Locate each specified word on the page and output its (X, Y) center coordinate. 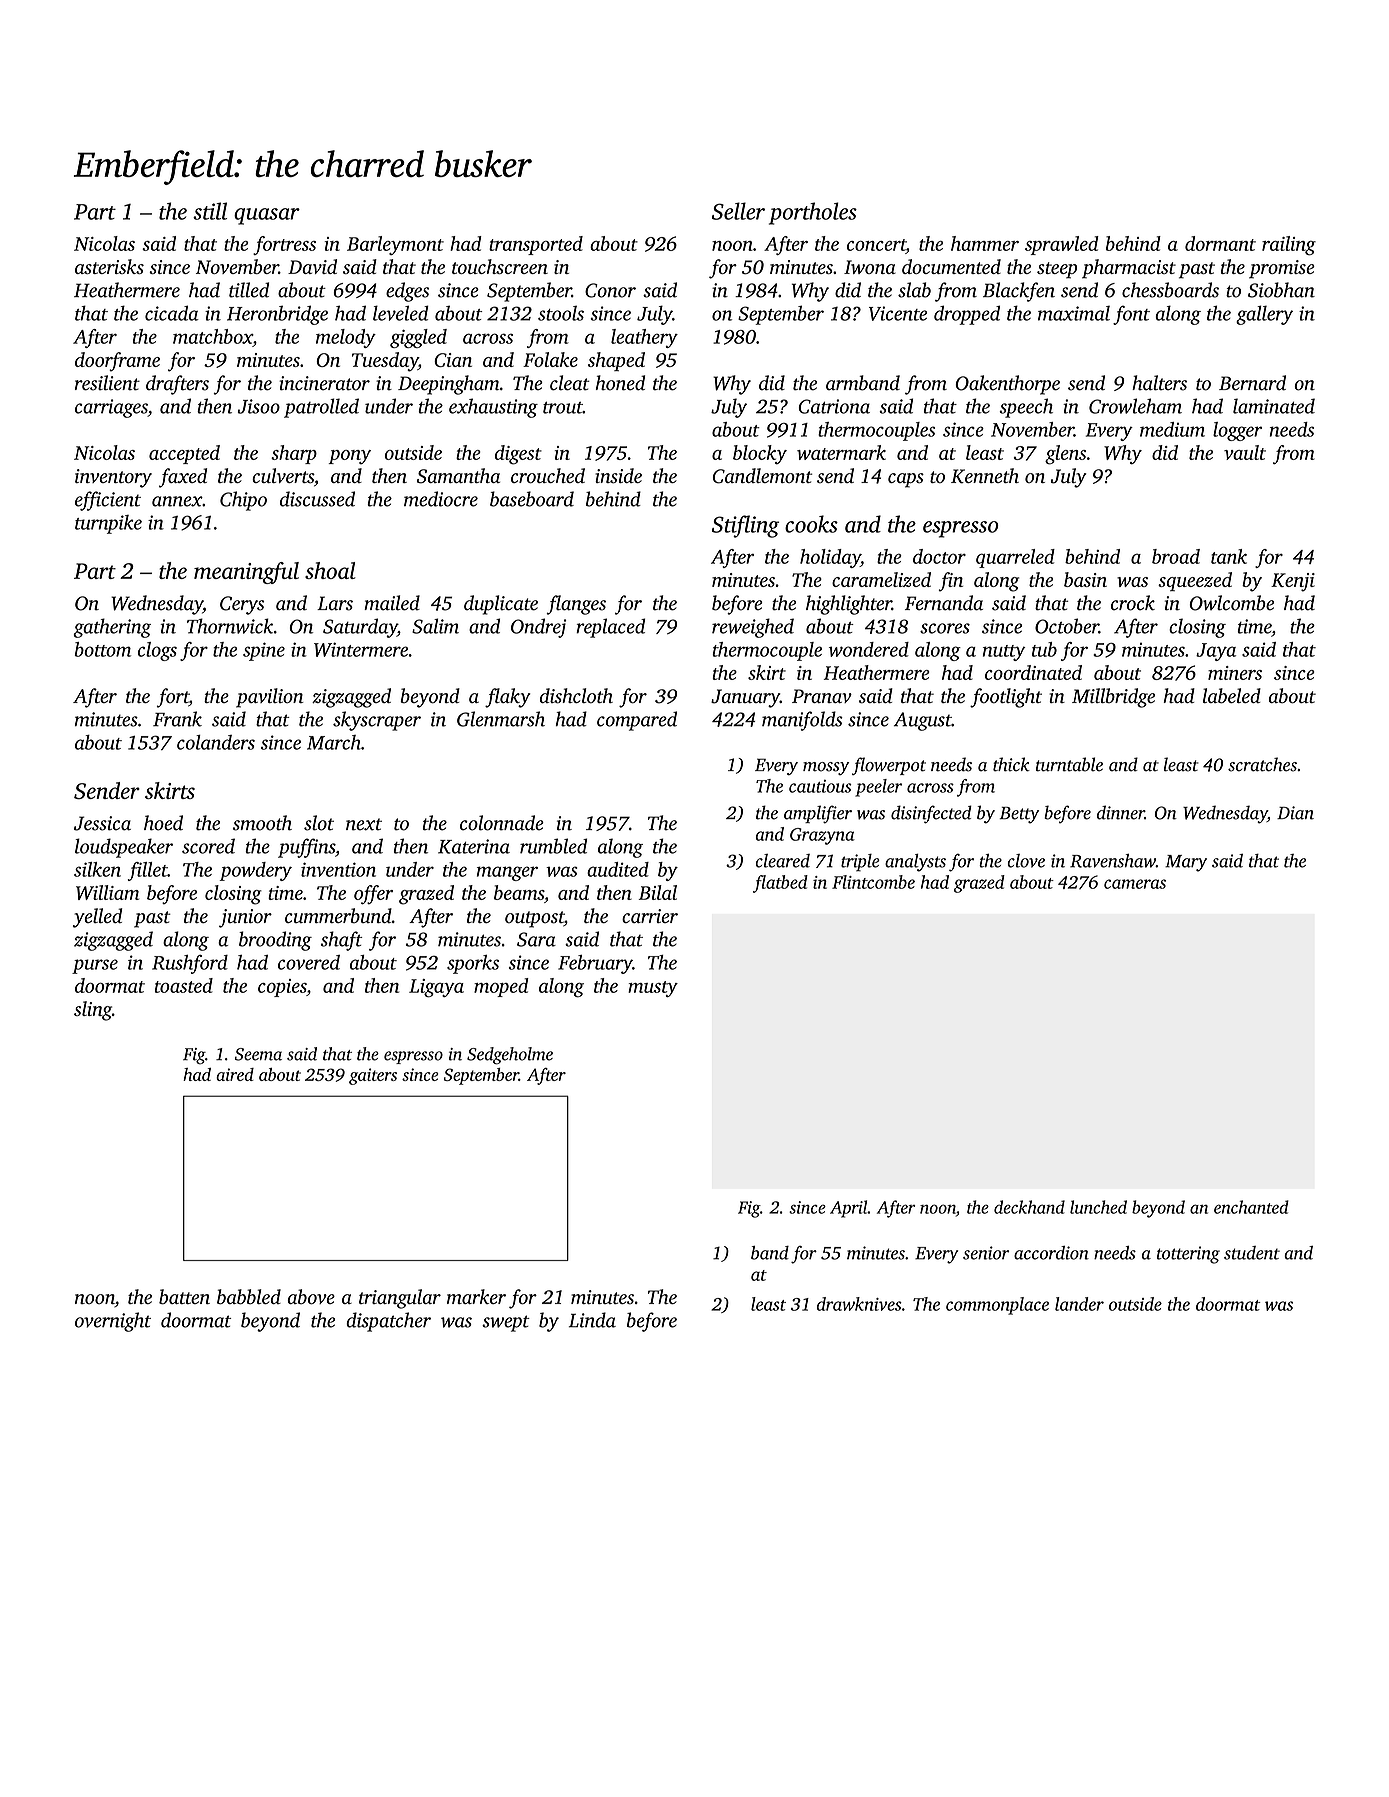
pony (350, 457)
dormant (1220, 243)
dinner (1121, 812)
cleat (570, 383)
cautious (820, 786)
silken (97, 869)
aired (235, 1074)
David (312, 266)
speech (1026, 408)
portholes (813, 213)
